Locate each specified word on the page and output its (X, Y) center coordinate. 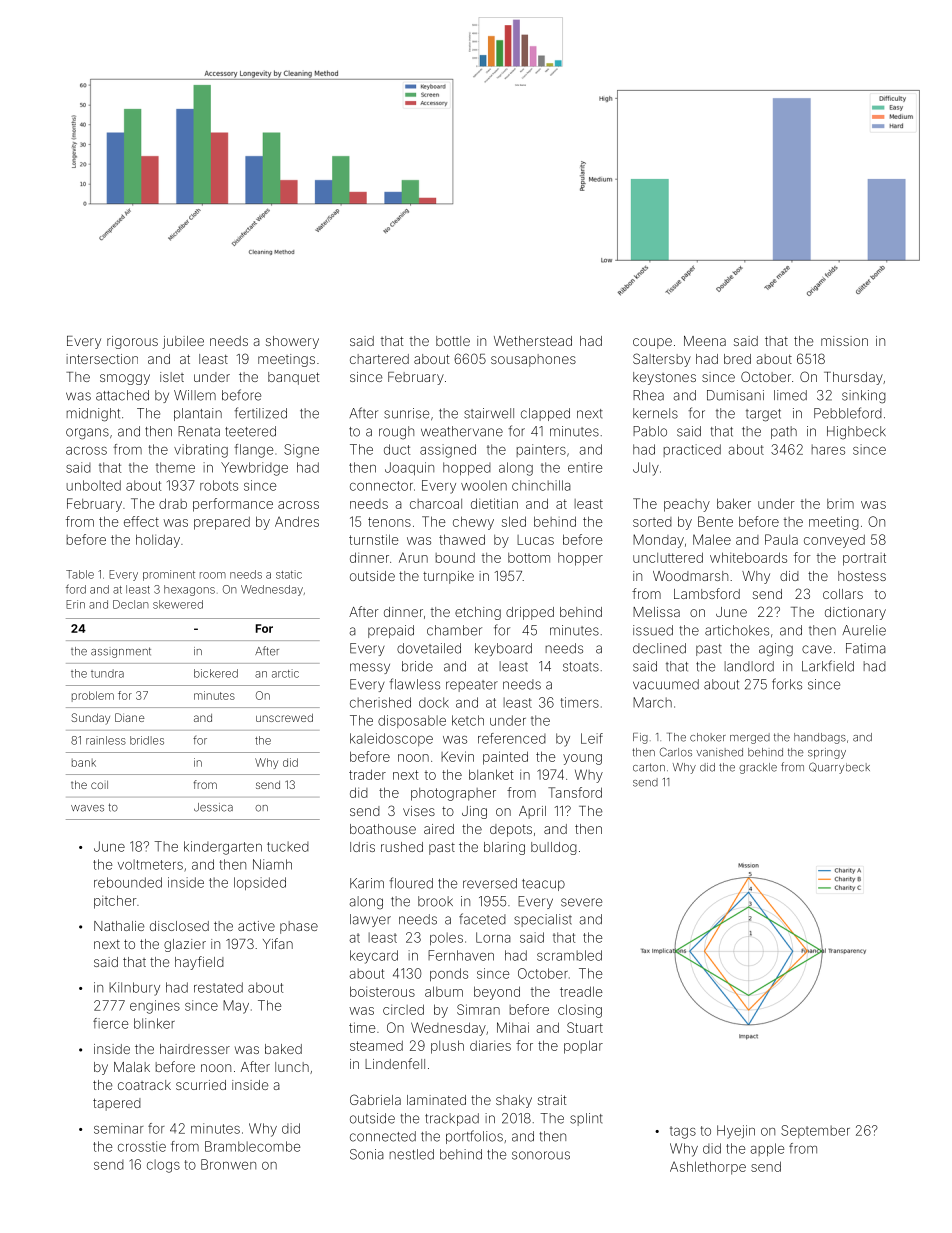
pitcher (115, 902)
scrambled (569, 955)
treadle (581, 991)
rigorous (132, 342)
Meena (705, 341)
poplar (583, 1047)
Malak (132, 1067)
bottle (453, 341)
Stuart (585, 1027)
